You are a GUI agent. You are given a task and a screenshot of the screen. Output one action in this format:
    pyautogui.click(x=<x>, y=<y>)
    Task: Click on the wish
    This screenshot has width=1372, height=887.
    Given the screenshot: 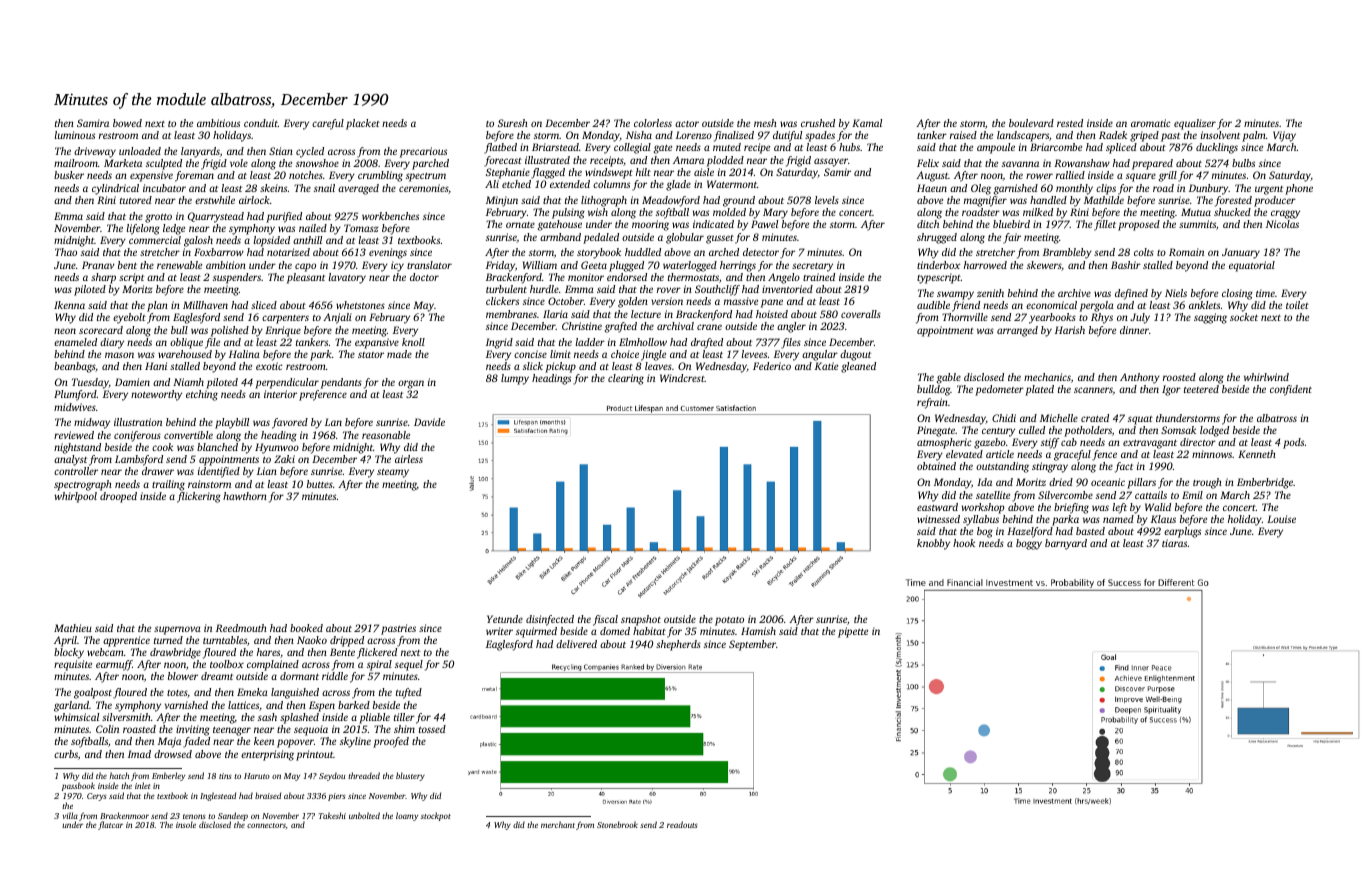 What is the action you would take?
    pyautogui.click(x=598, y=212)
